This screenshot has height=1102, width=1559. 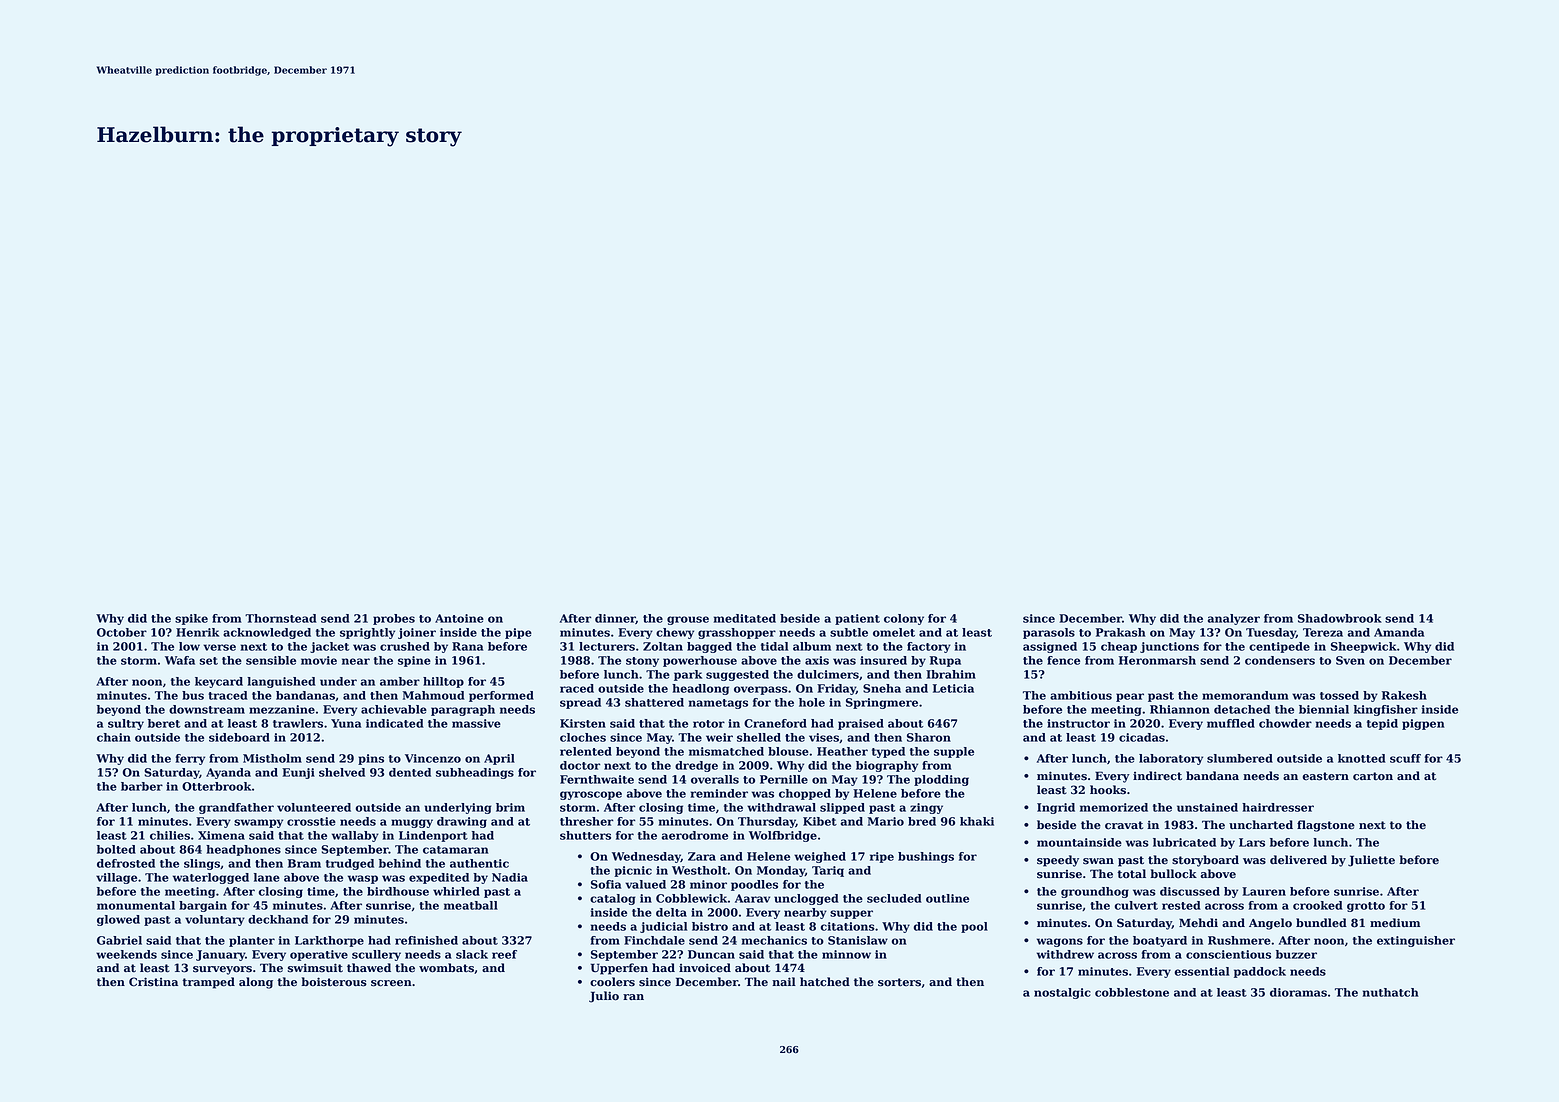 What do you see at coordinates (1280, 660) in the screenshot?
I see `condensers` at bounding box center [1280, 660].
